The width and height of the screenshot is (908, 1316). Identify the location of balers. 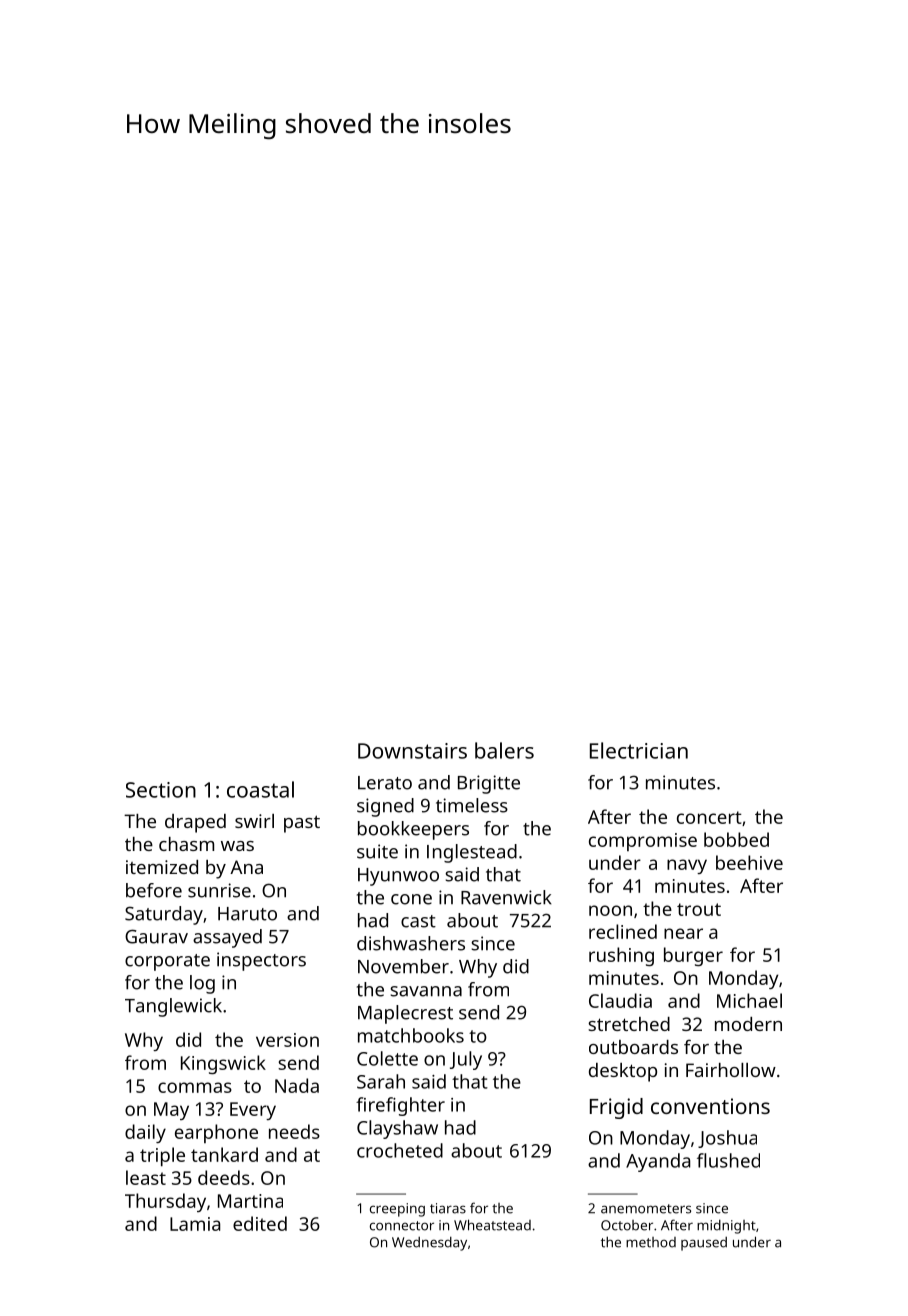
(504, 750).
